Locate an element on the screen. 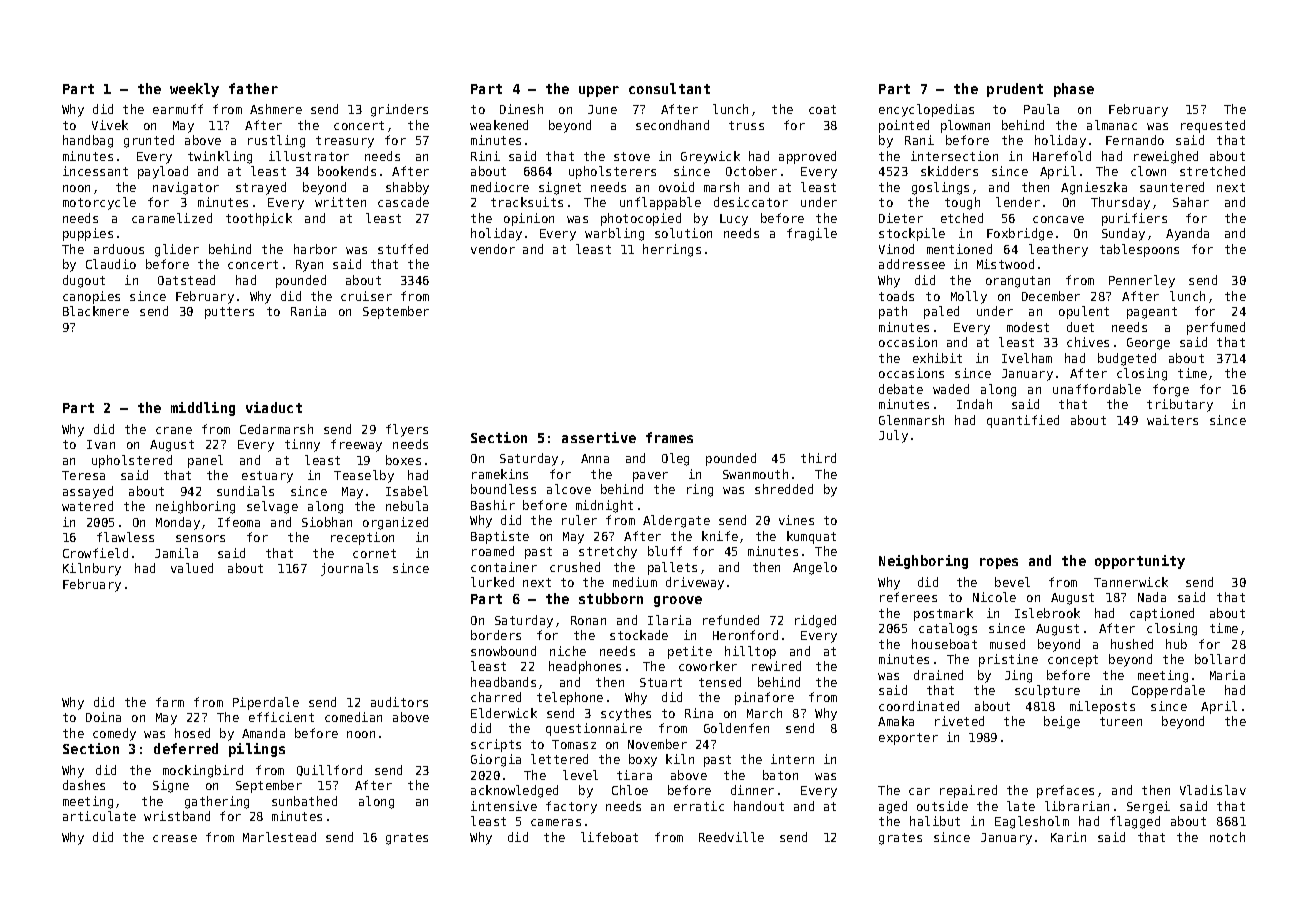 The width and height of the screenshot is (1308, 924). phase is located at coordinates (1074, 90).
